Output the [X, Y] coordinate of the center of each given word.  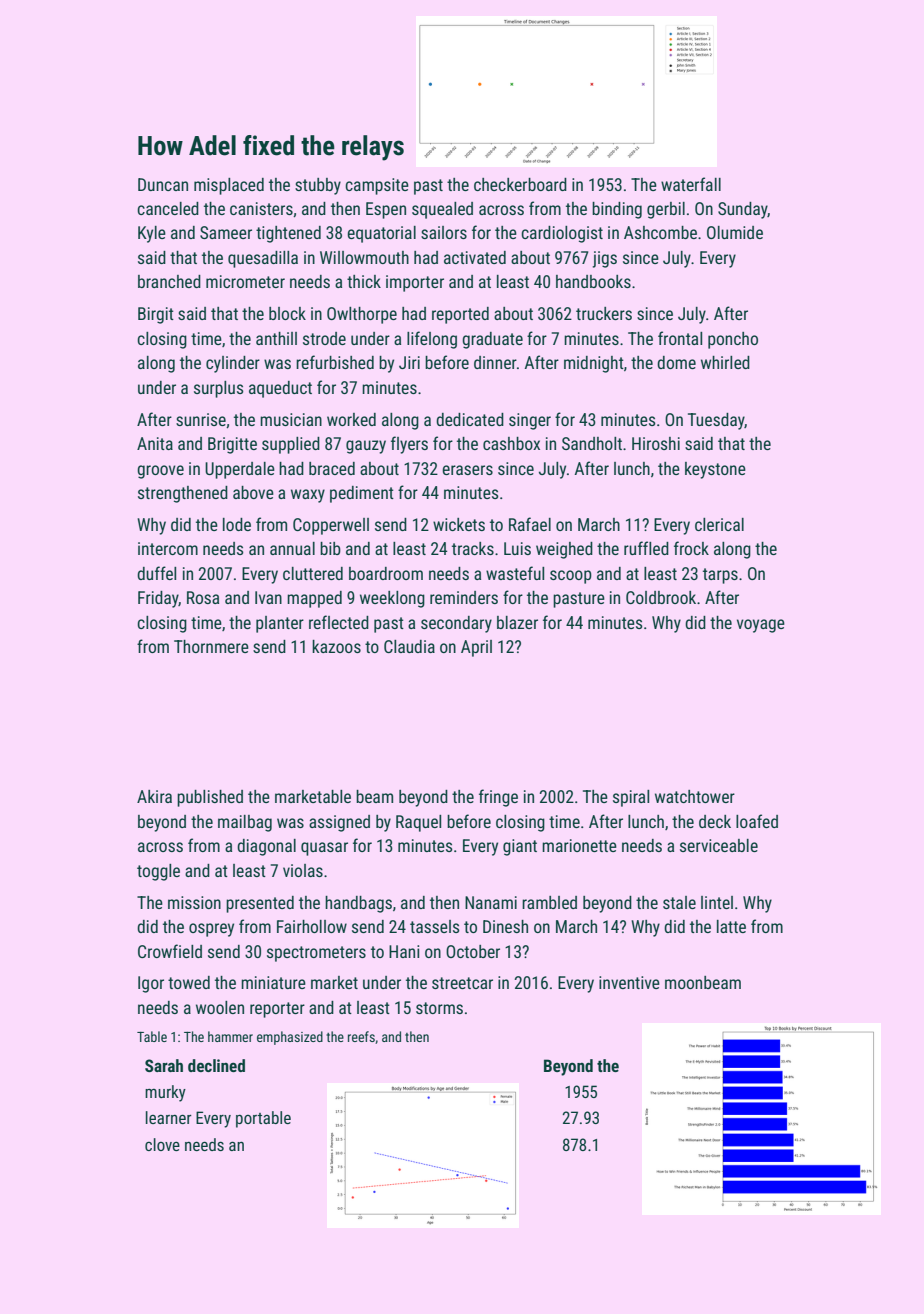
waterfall [691, 184]
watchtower [695, 796]
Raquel [418, 823]
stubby [318, 186]
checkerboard [520, 184]
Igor [151, 984]
